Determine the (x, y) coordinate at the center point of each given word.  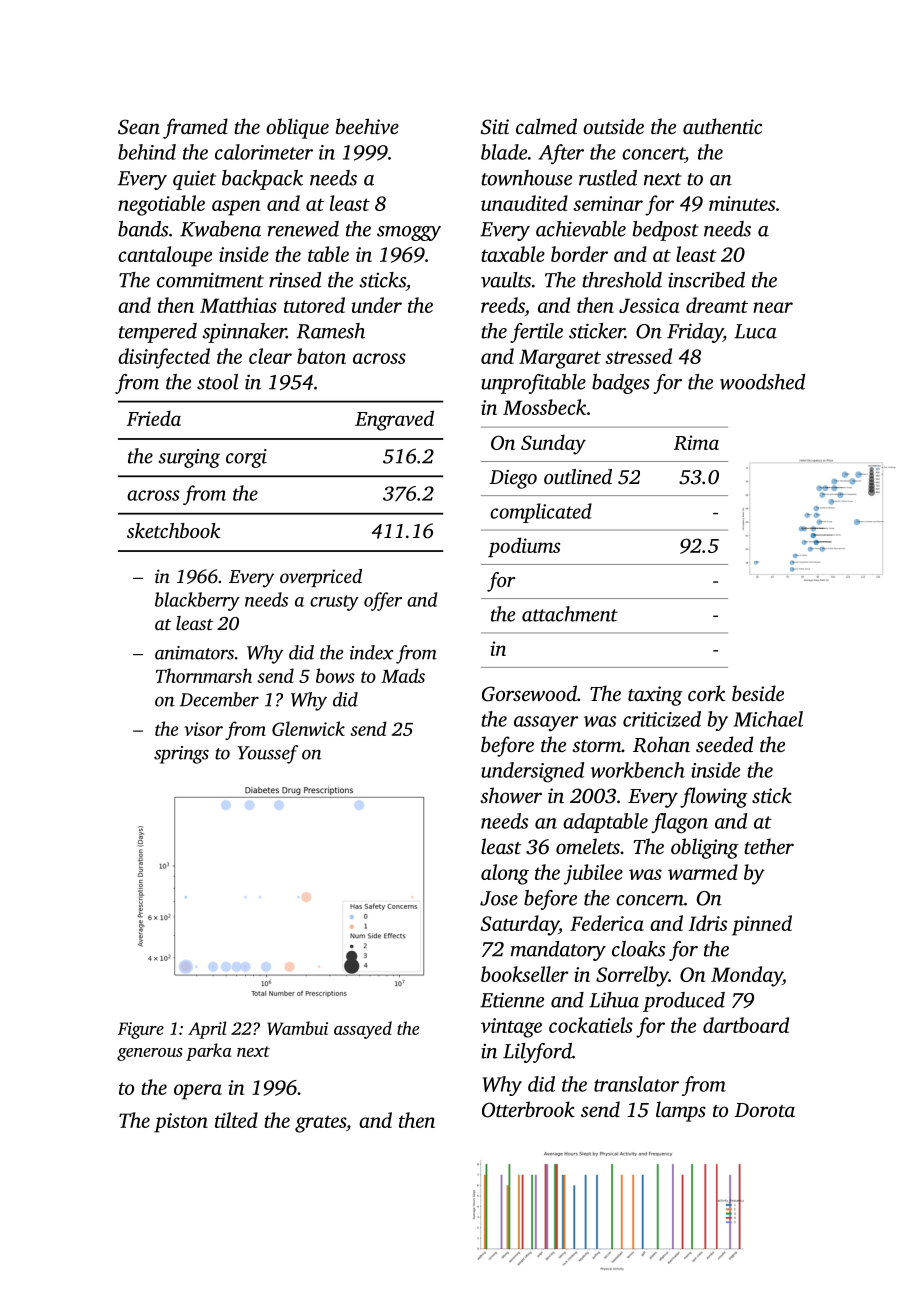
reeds (503, 306)
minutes (742, 203)
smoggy (409, 233)
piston (181, 1123)
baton (321, 356)
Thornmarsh (204, 675)
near (773, 307)
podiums (524, 547)
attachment (570, 614)
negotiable (161, 205)
